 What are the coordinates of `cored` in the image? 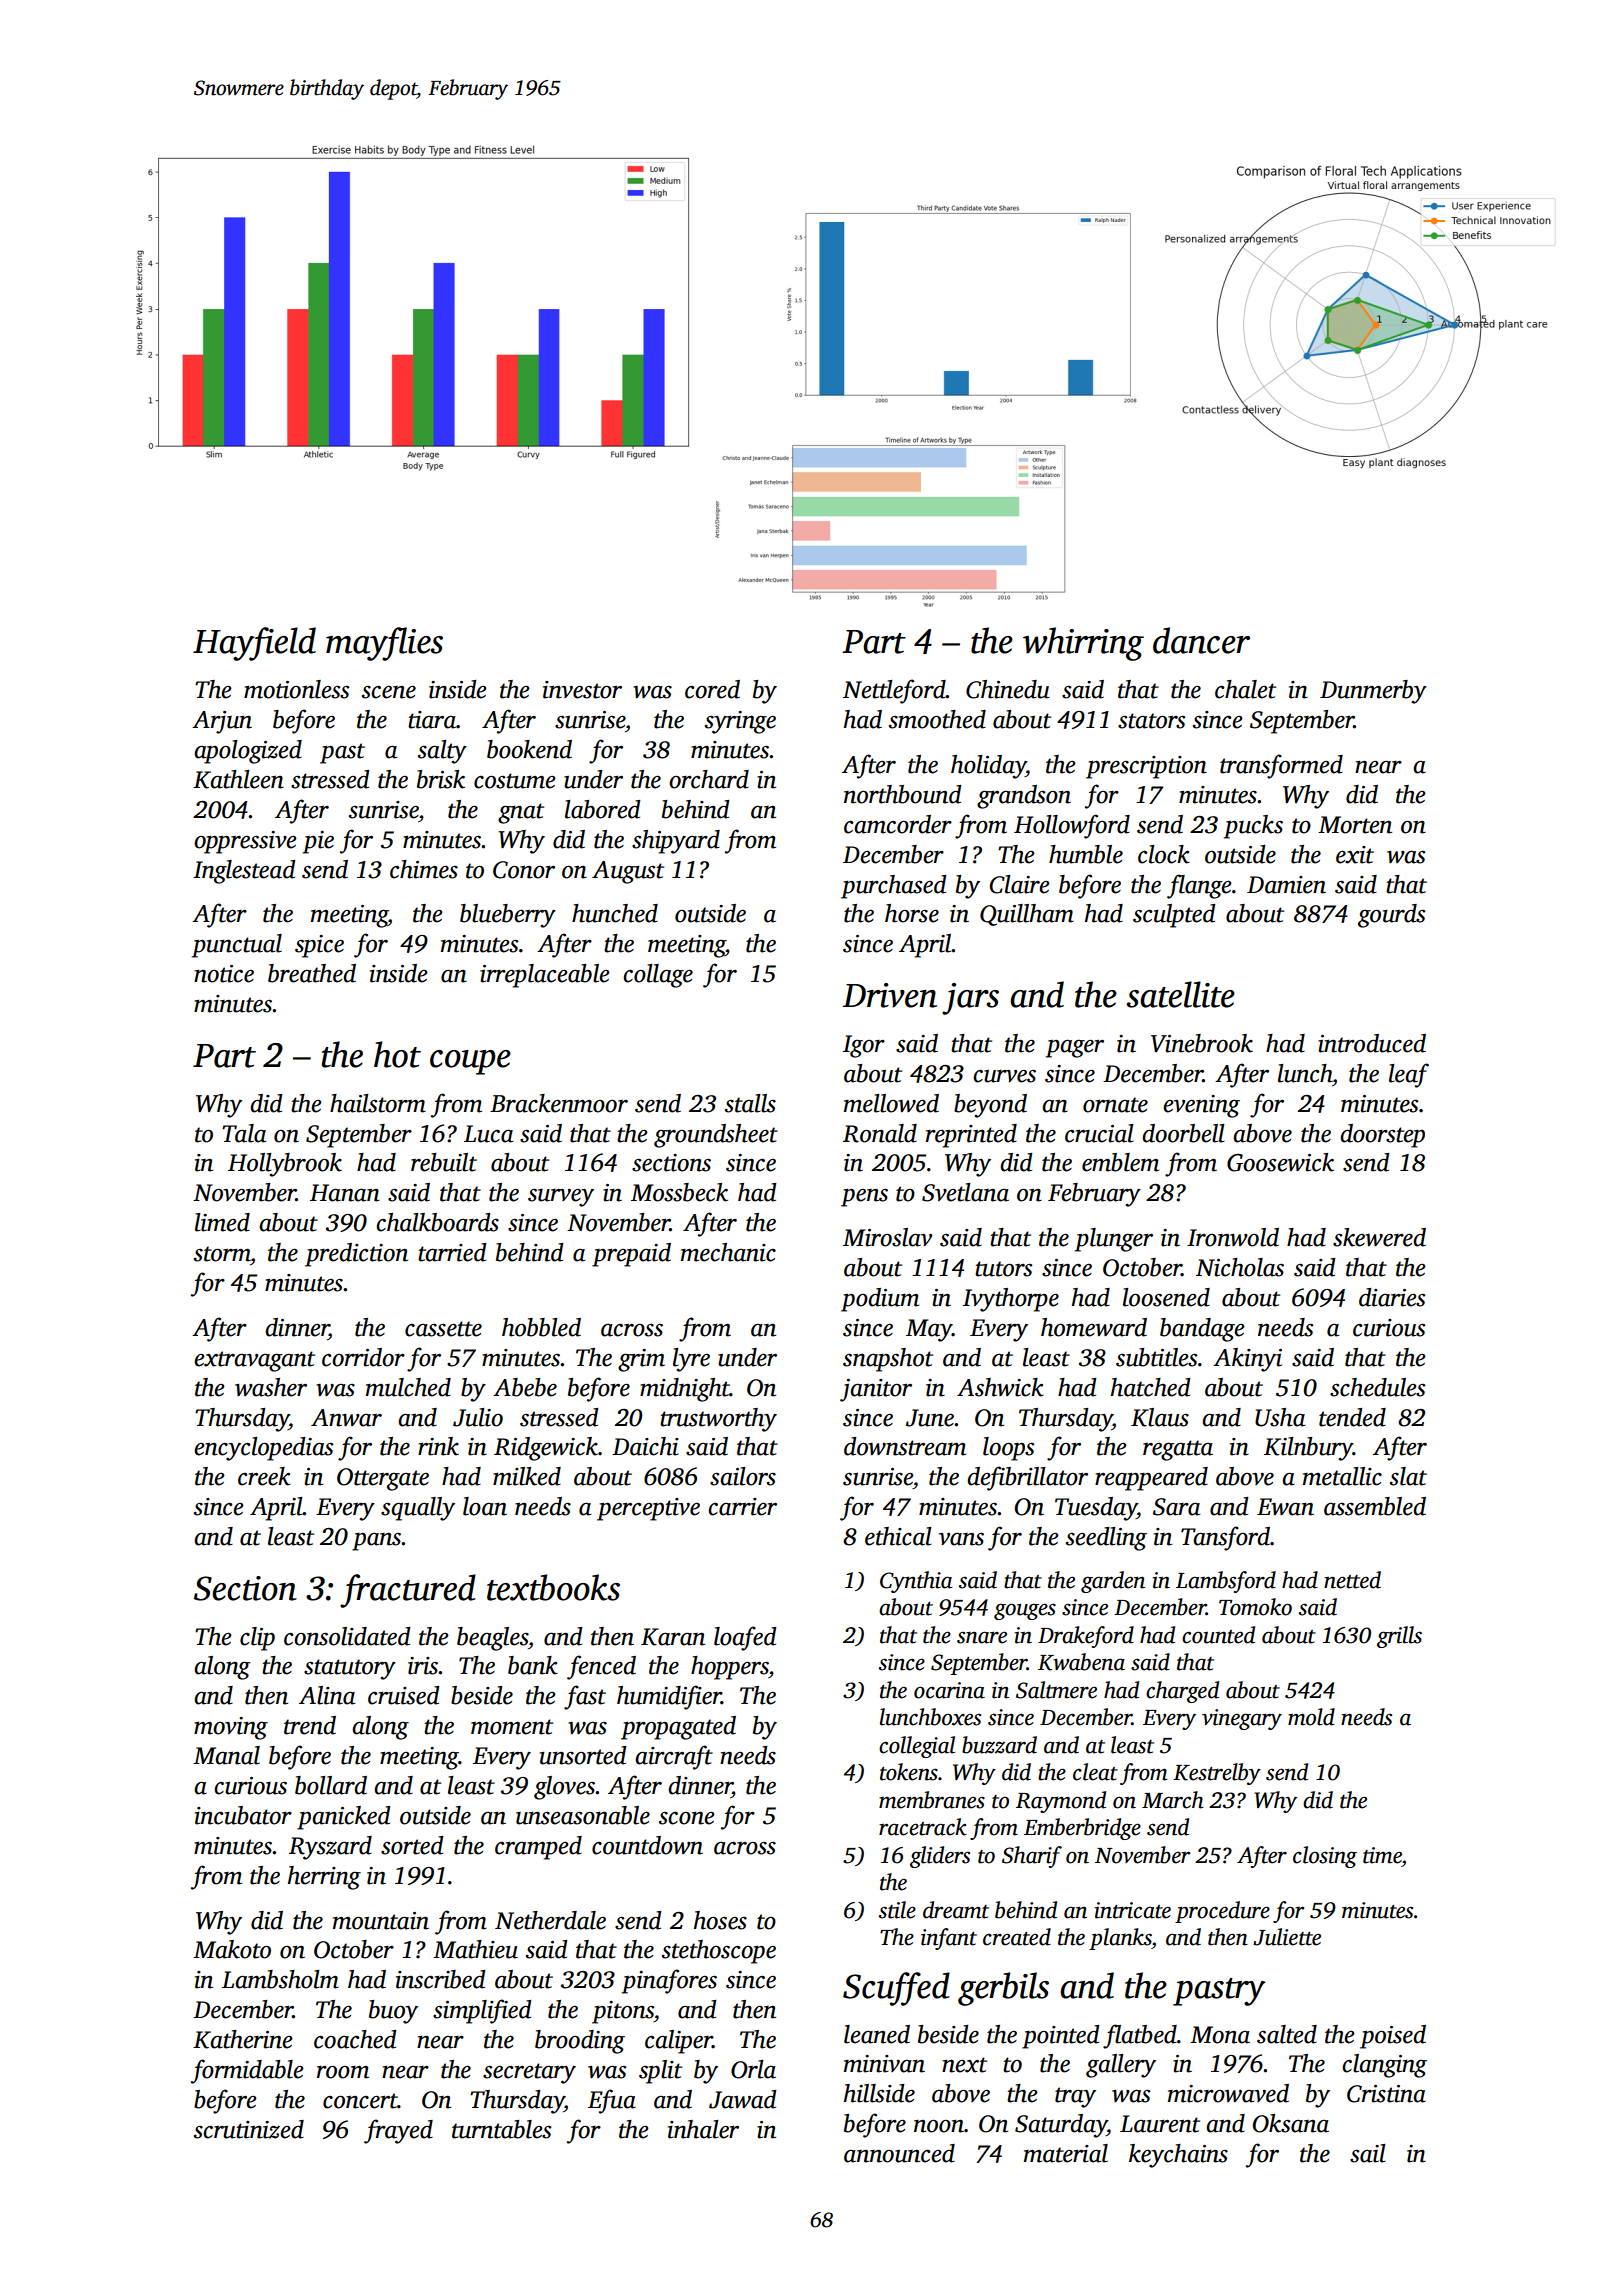 It's located at (712, 689).
